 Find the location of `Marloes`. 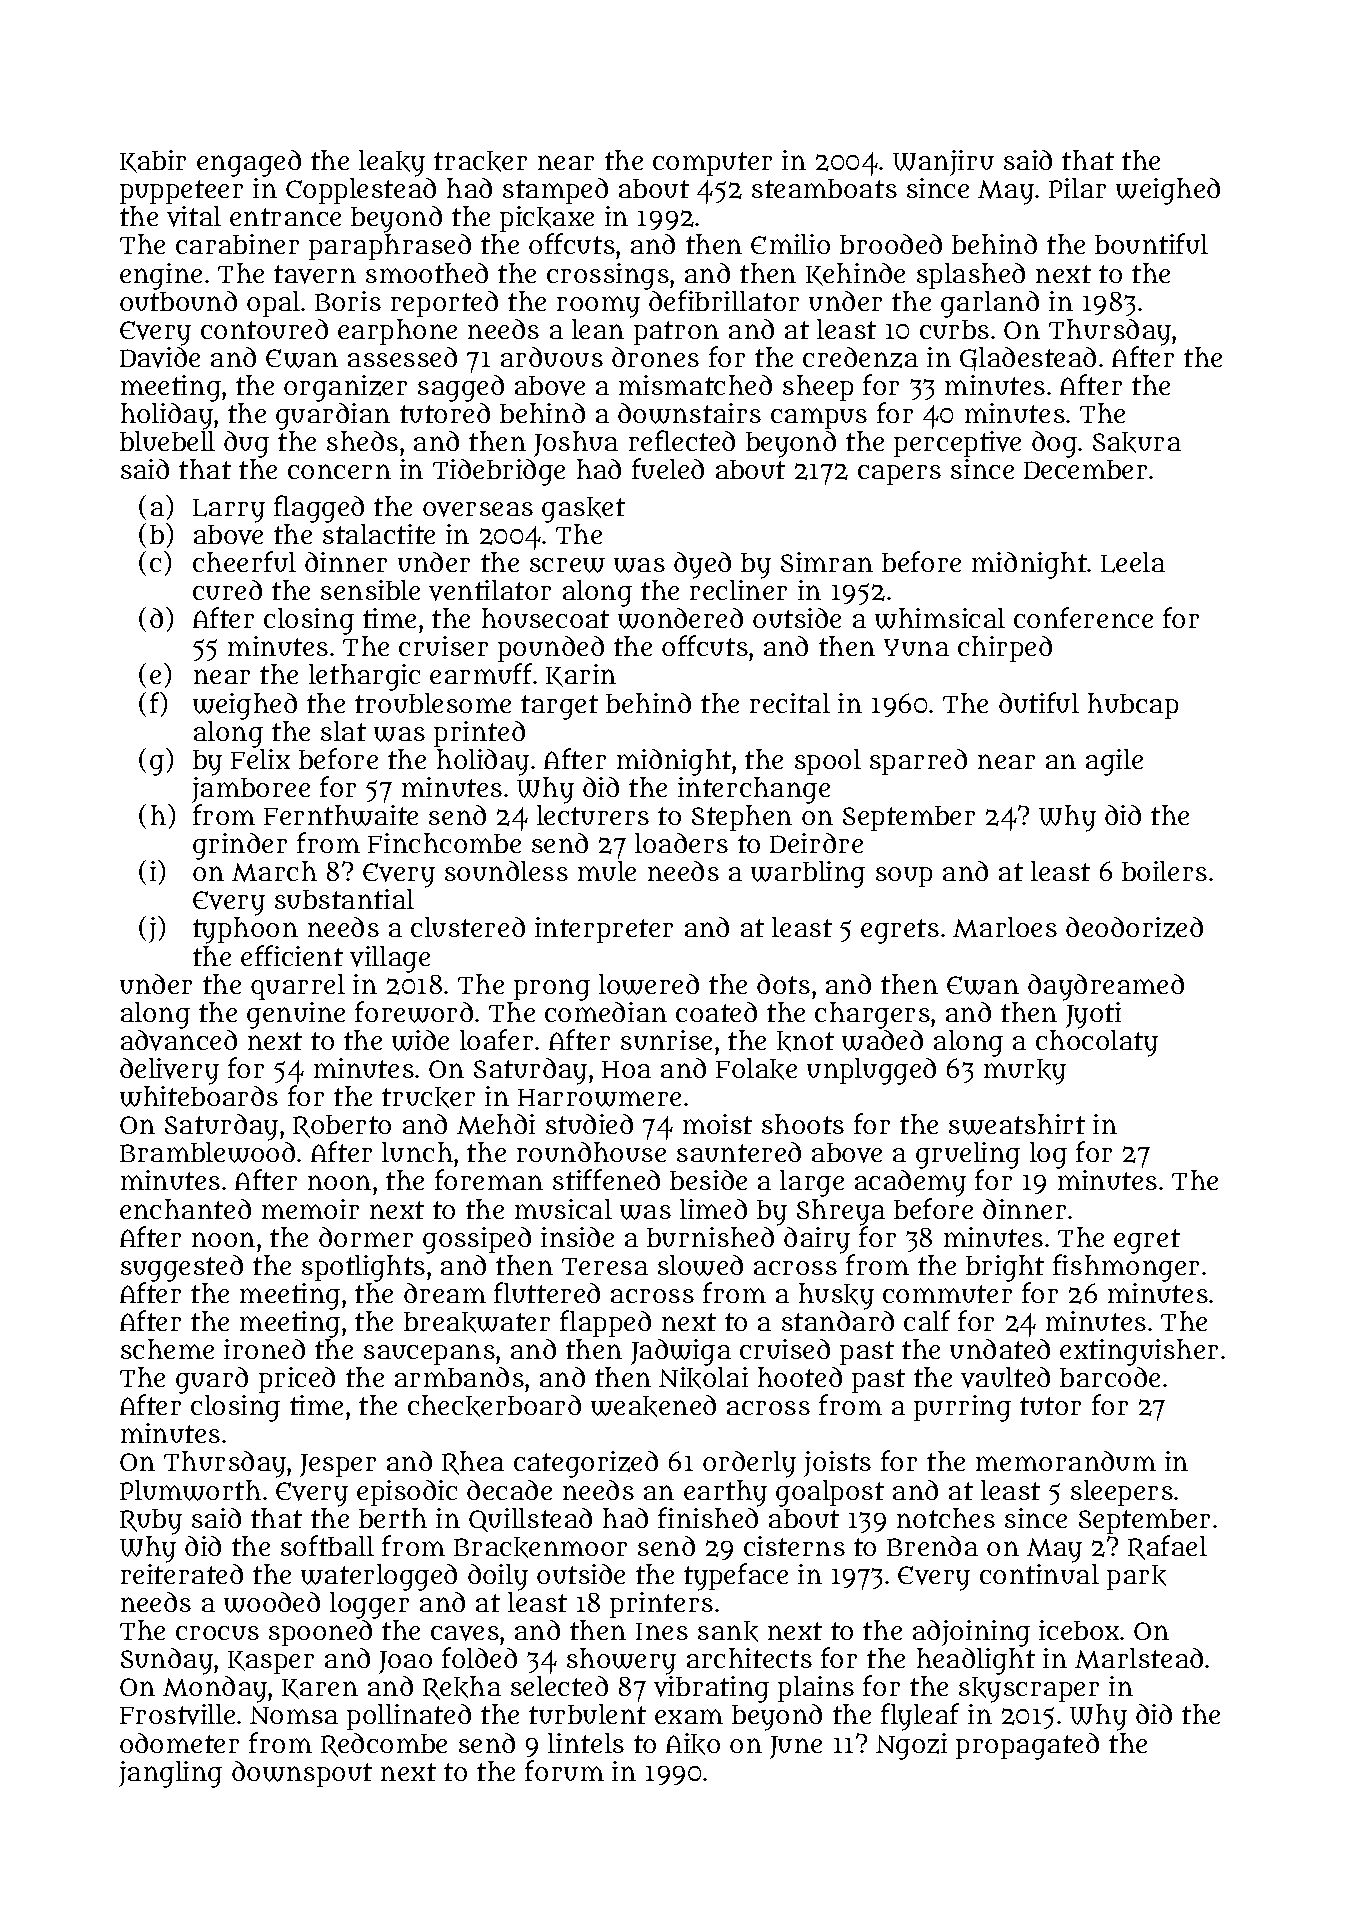

Marloes is located at coordinates (1005, 927).
